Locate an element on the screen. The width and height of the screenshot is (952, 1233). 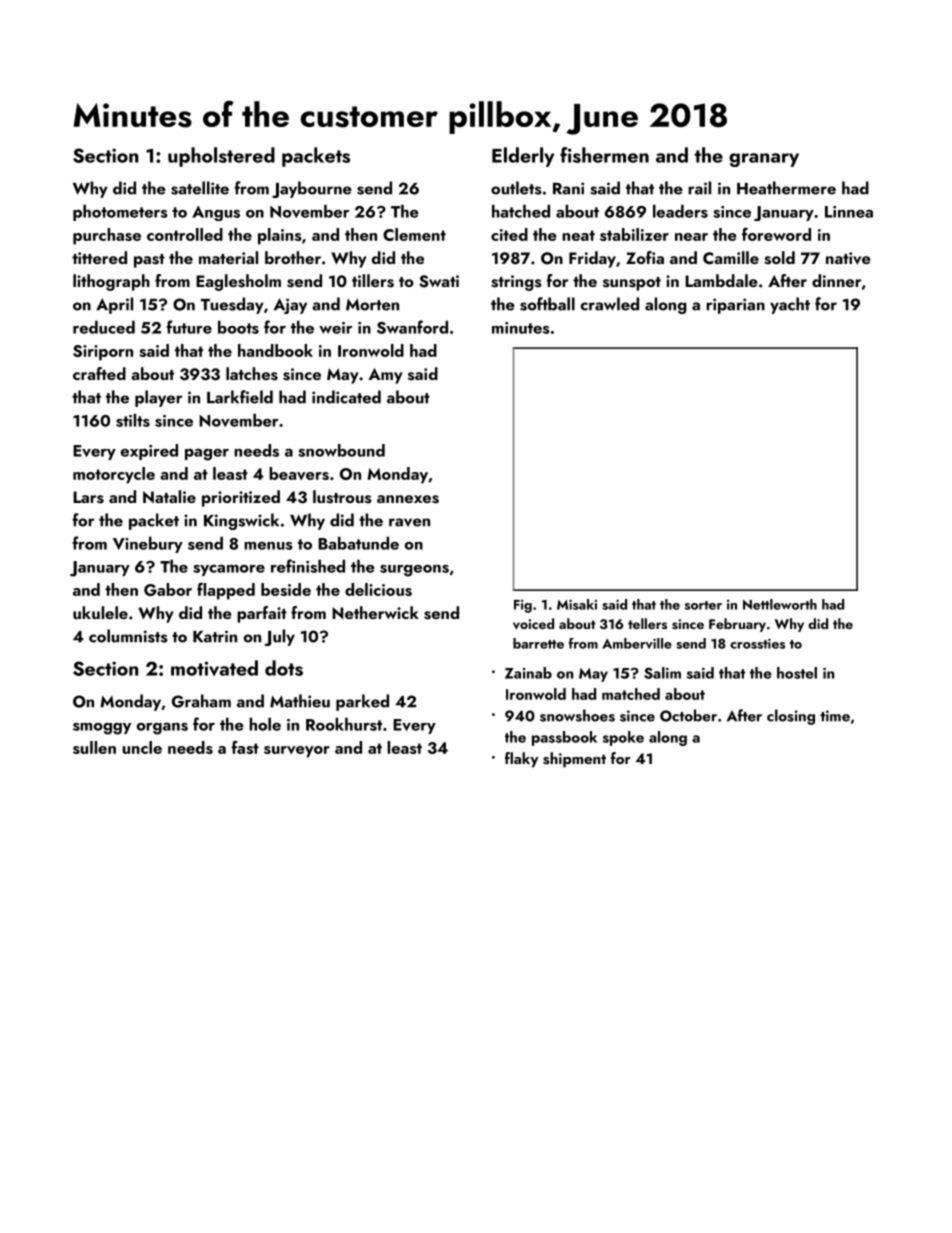
Elderly is located at coordinates (523, 157).
